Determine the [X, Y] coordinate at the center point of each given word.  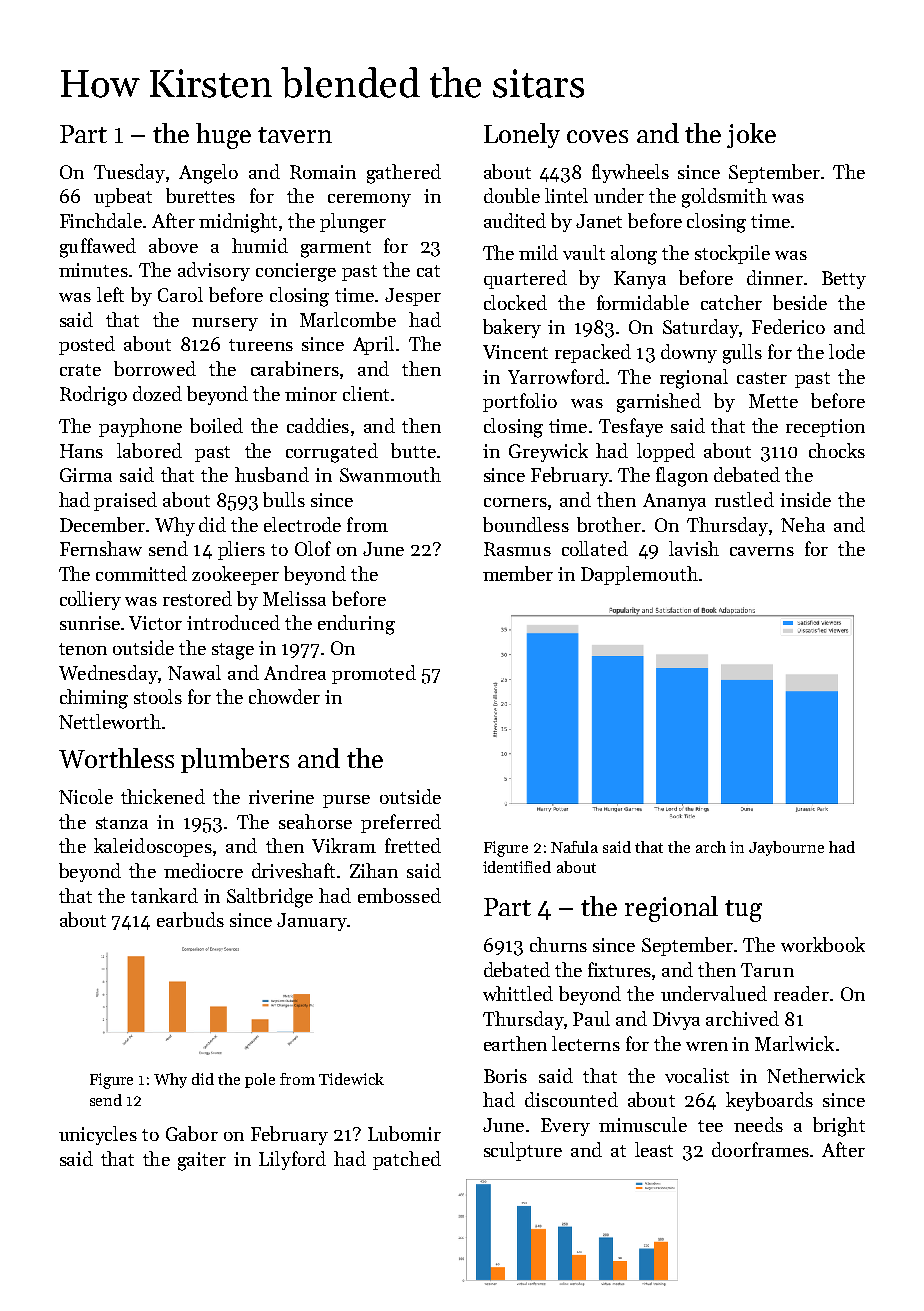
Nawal [194, 672]
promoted [374, 674]
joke [751, 135]
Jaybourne [786, 848]
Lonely [522, 135]
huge [223, 136]
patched [407, 1160]
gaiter [202, 1161]
